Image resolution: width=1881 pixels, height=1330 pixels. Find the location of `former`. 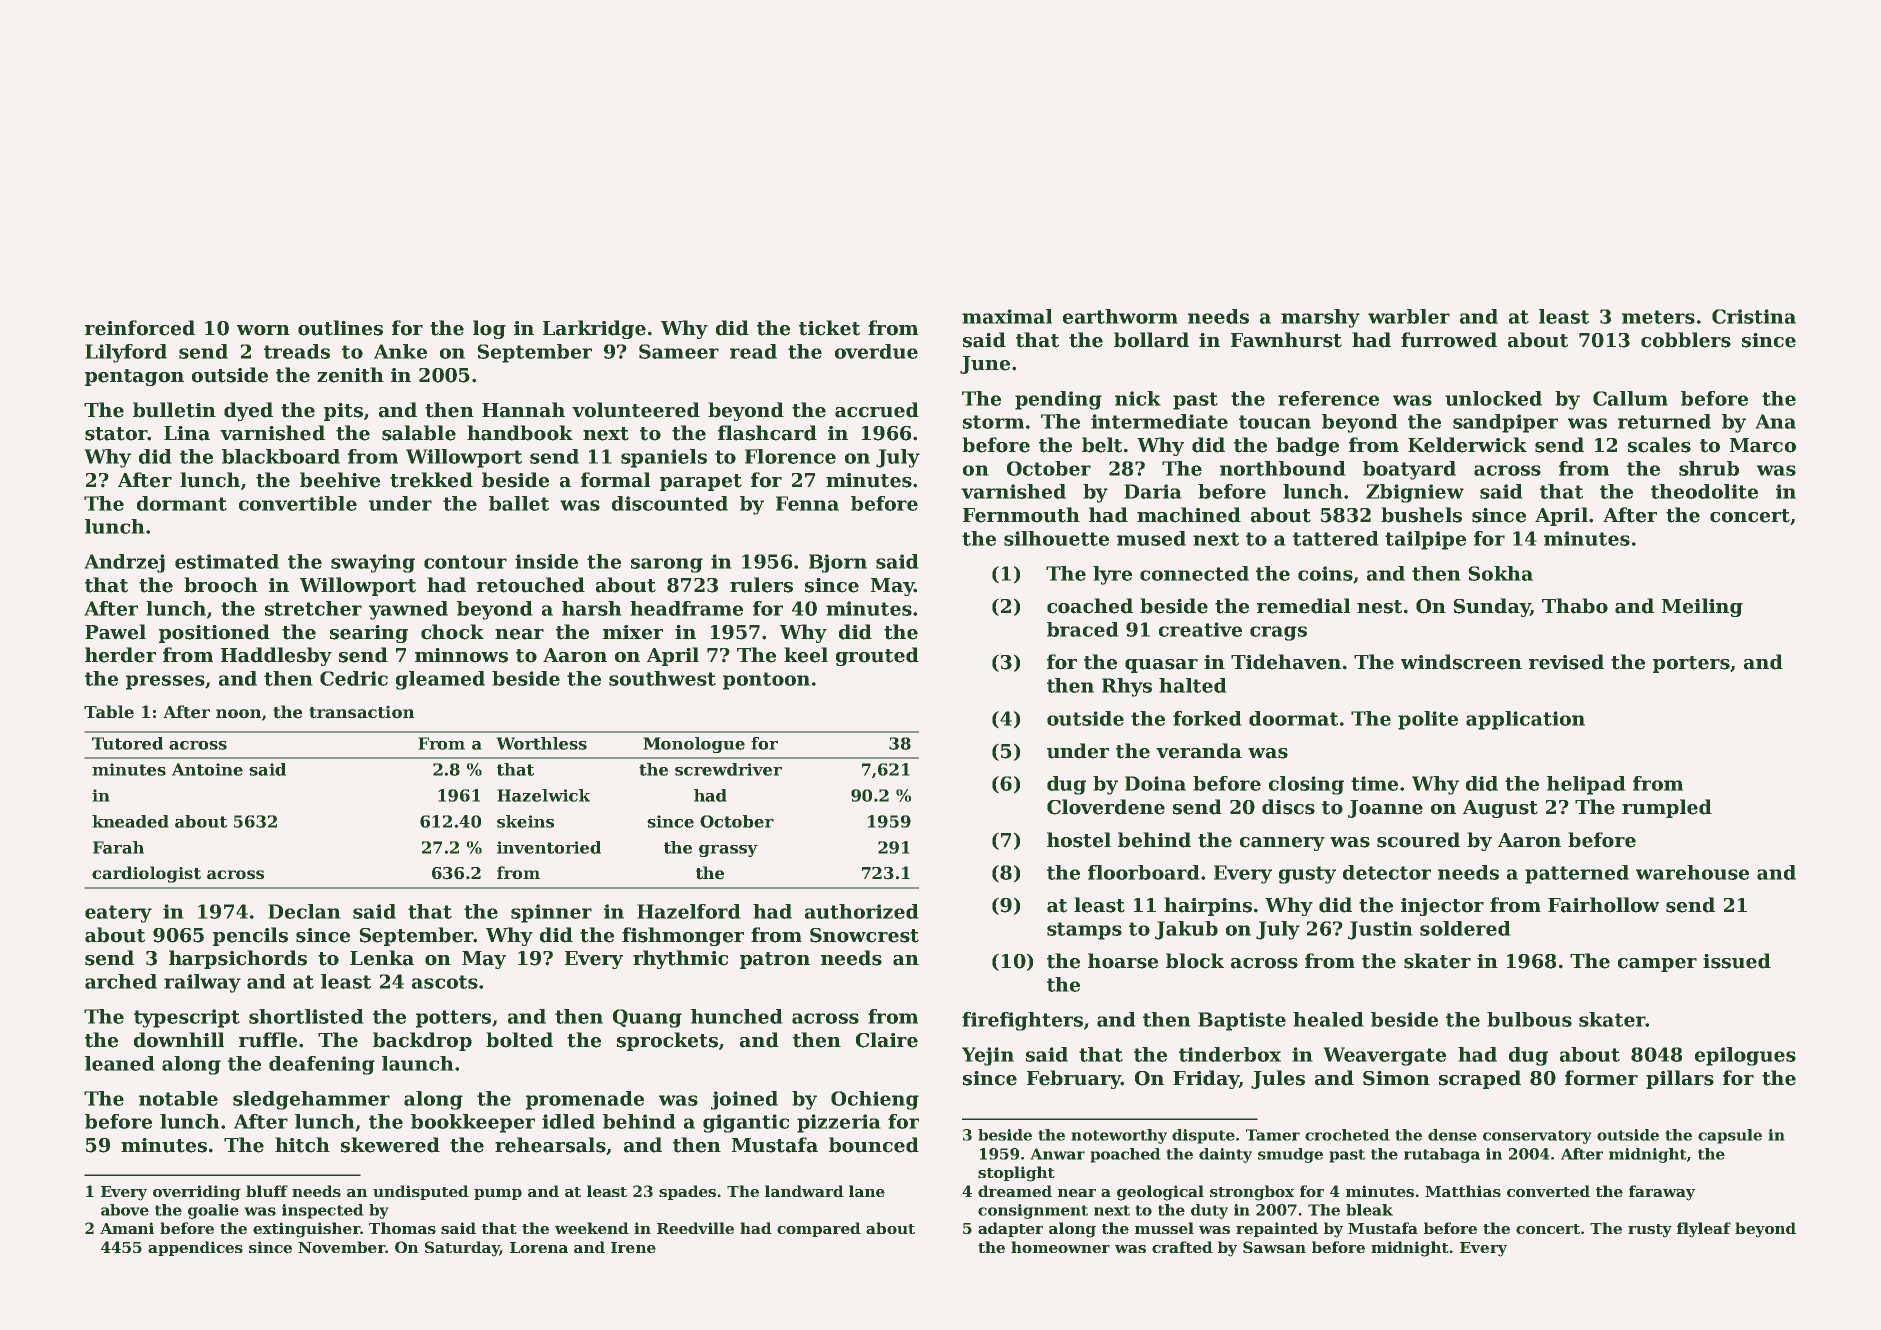

former is located at coordinates (1601, 1078).
